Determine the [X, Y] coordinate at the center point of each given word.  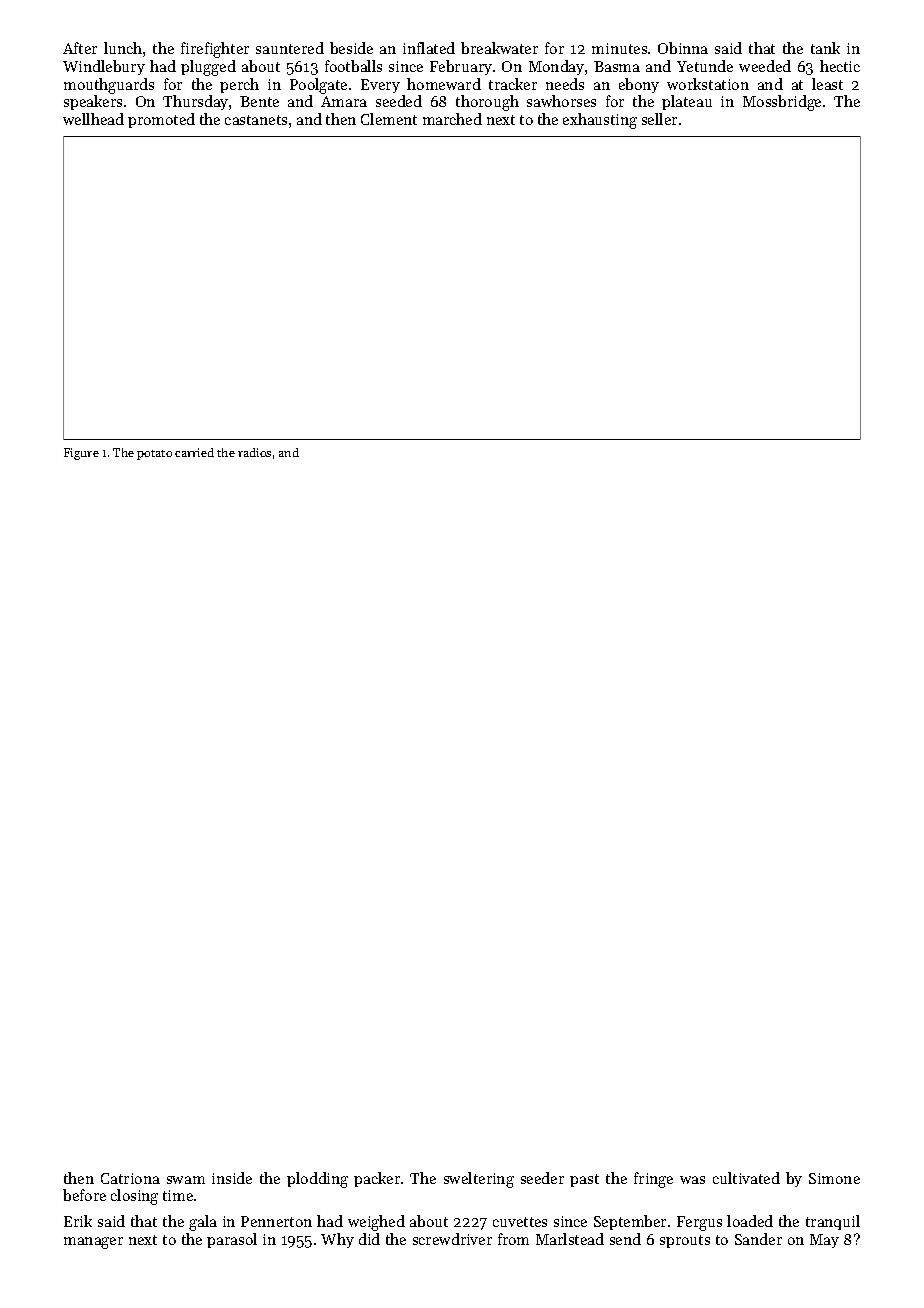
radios [254, 452]
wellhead [93, 119]
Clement [389, 119]
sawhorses [561, 101]
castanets [256, 120]
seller [659, 119]
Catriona [130, 1178]
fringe [653, 1180]
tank [825, 48]
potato [154, 455]
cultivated [746, 1178]
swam [186, 1180]
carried [194, 452]
